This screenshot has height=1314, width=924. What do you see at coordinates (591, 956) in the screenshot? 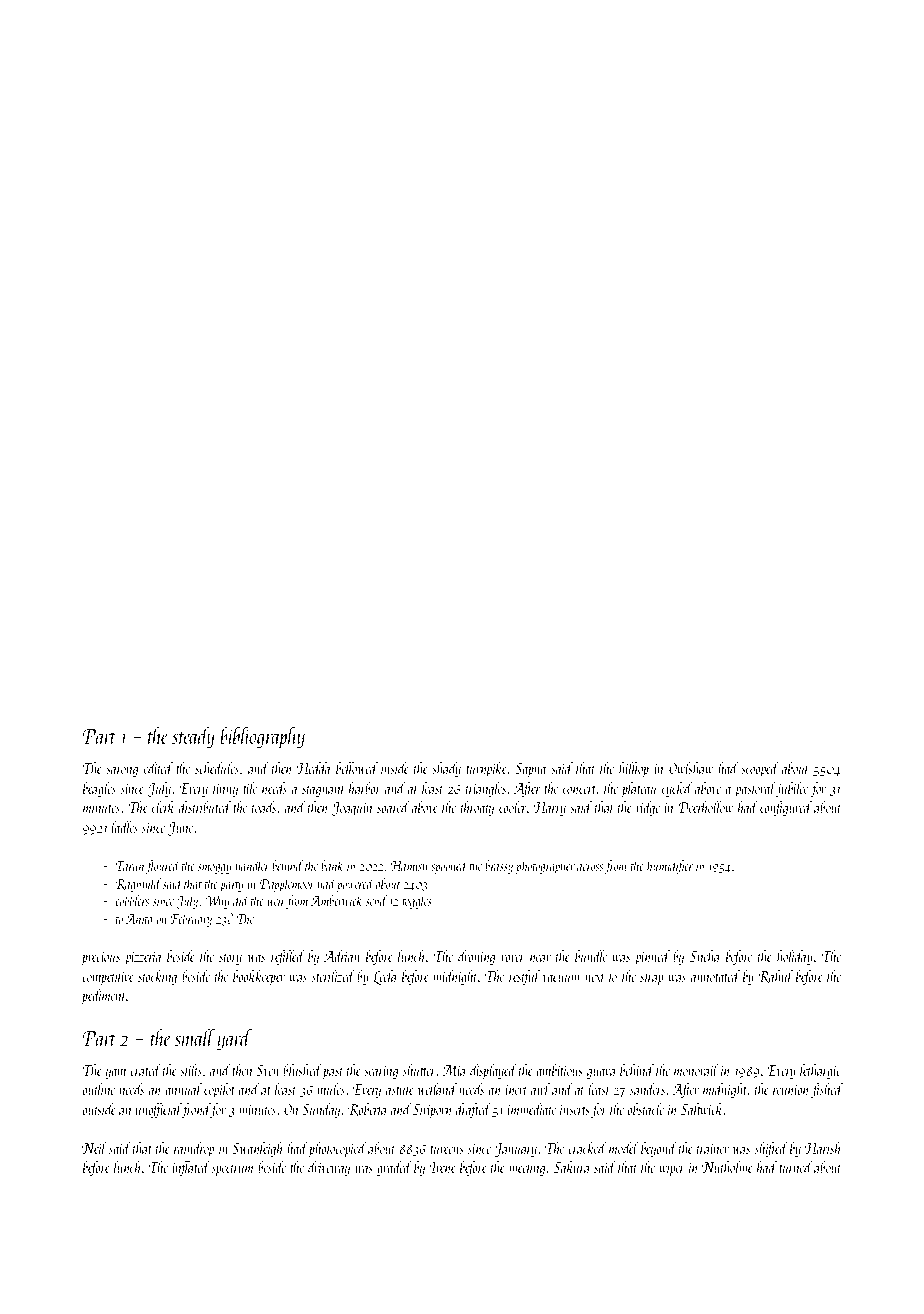
I see `bundle` at bounding box center [591, 956].
